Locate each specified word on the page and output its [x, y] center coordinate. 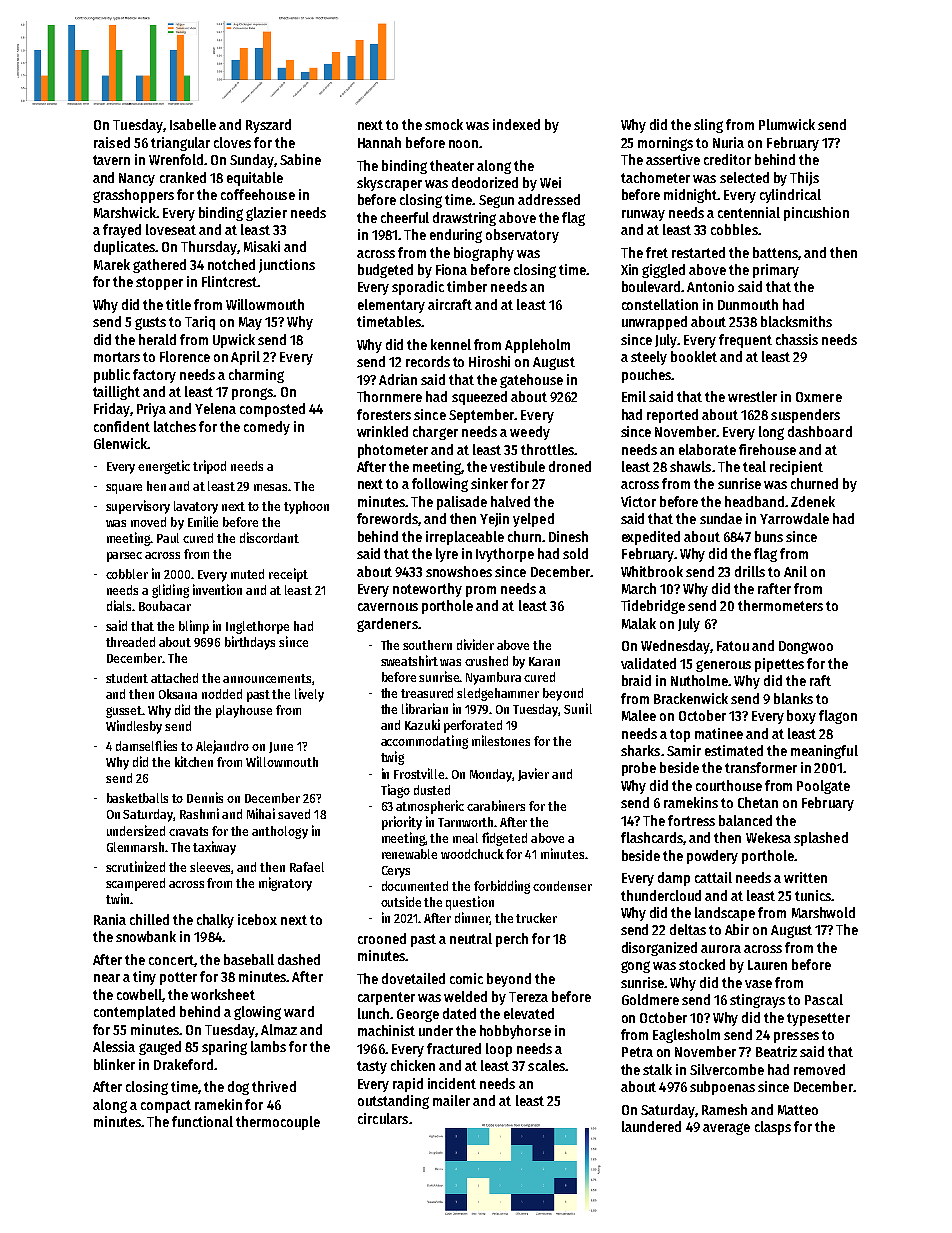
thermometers [780, 605]
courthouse [729, 785]
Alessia [114, 1046]
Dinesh [568, 536]
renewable [409, 854]
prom [481, 591]
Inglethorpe [257, 627]
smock [444, 124]
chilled [149, 919]
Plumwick [787, 124]
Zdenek [813, 501]
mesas [270, 487]
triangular [180, 144]
